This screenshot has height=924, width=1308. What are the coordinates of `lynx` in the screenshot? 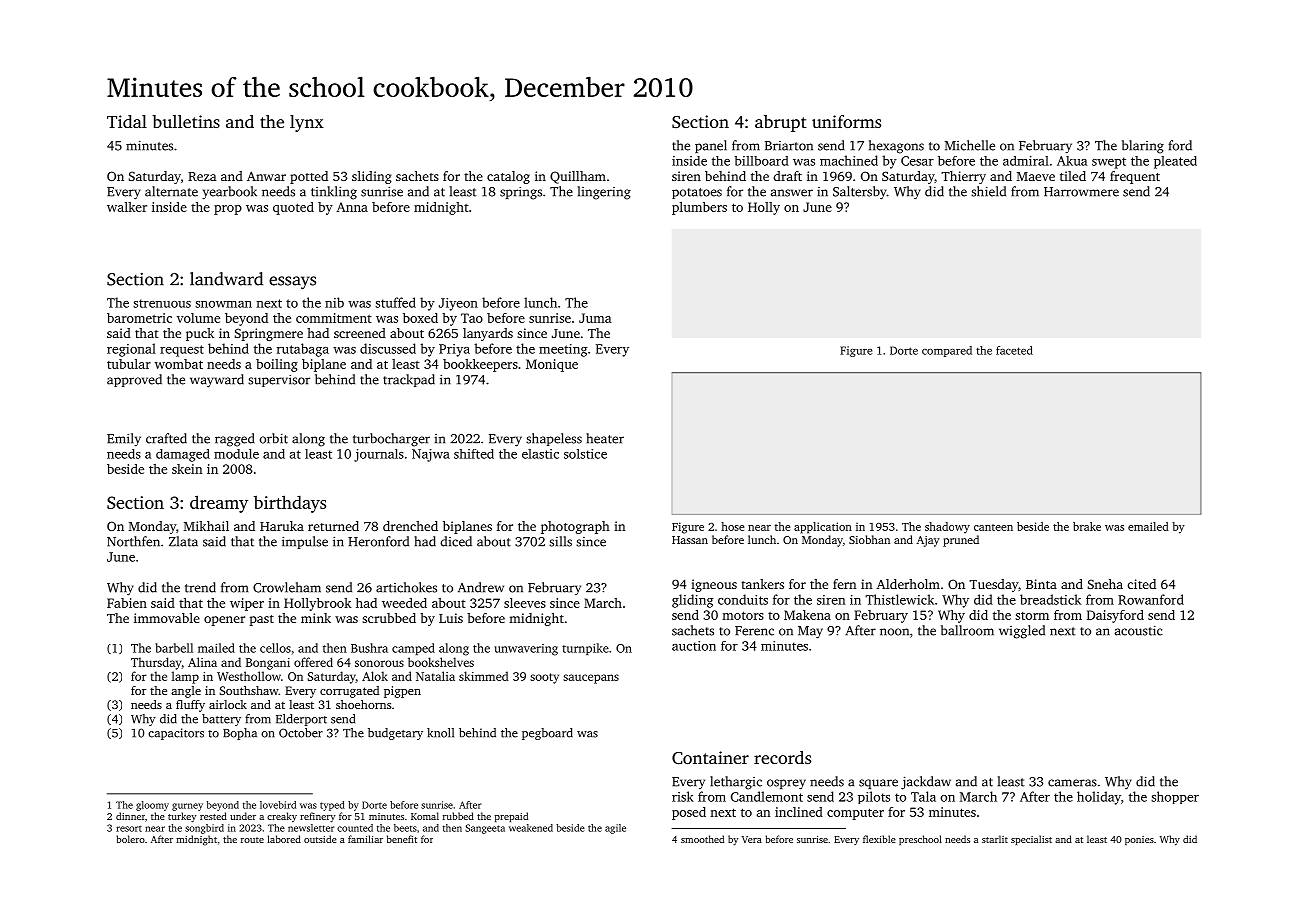 It's located at (307, 123).
